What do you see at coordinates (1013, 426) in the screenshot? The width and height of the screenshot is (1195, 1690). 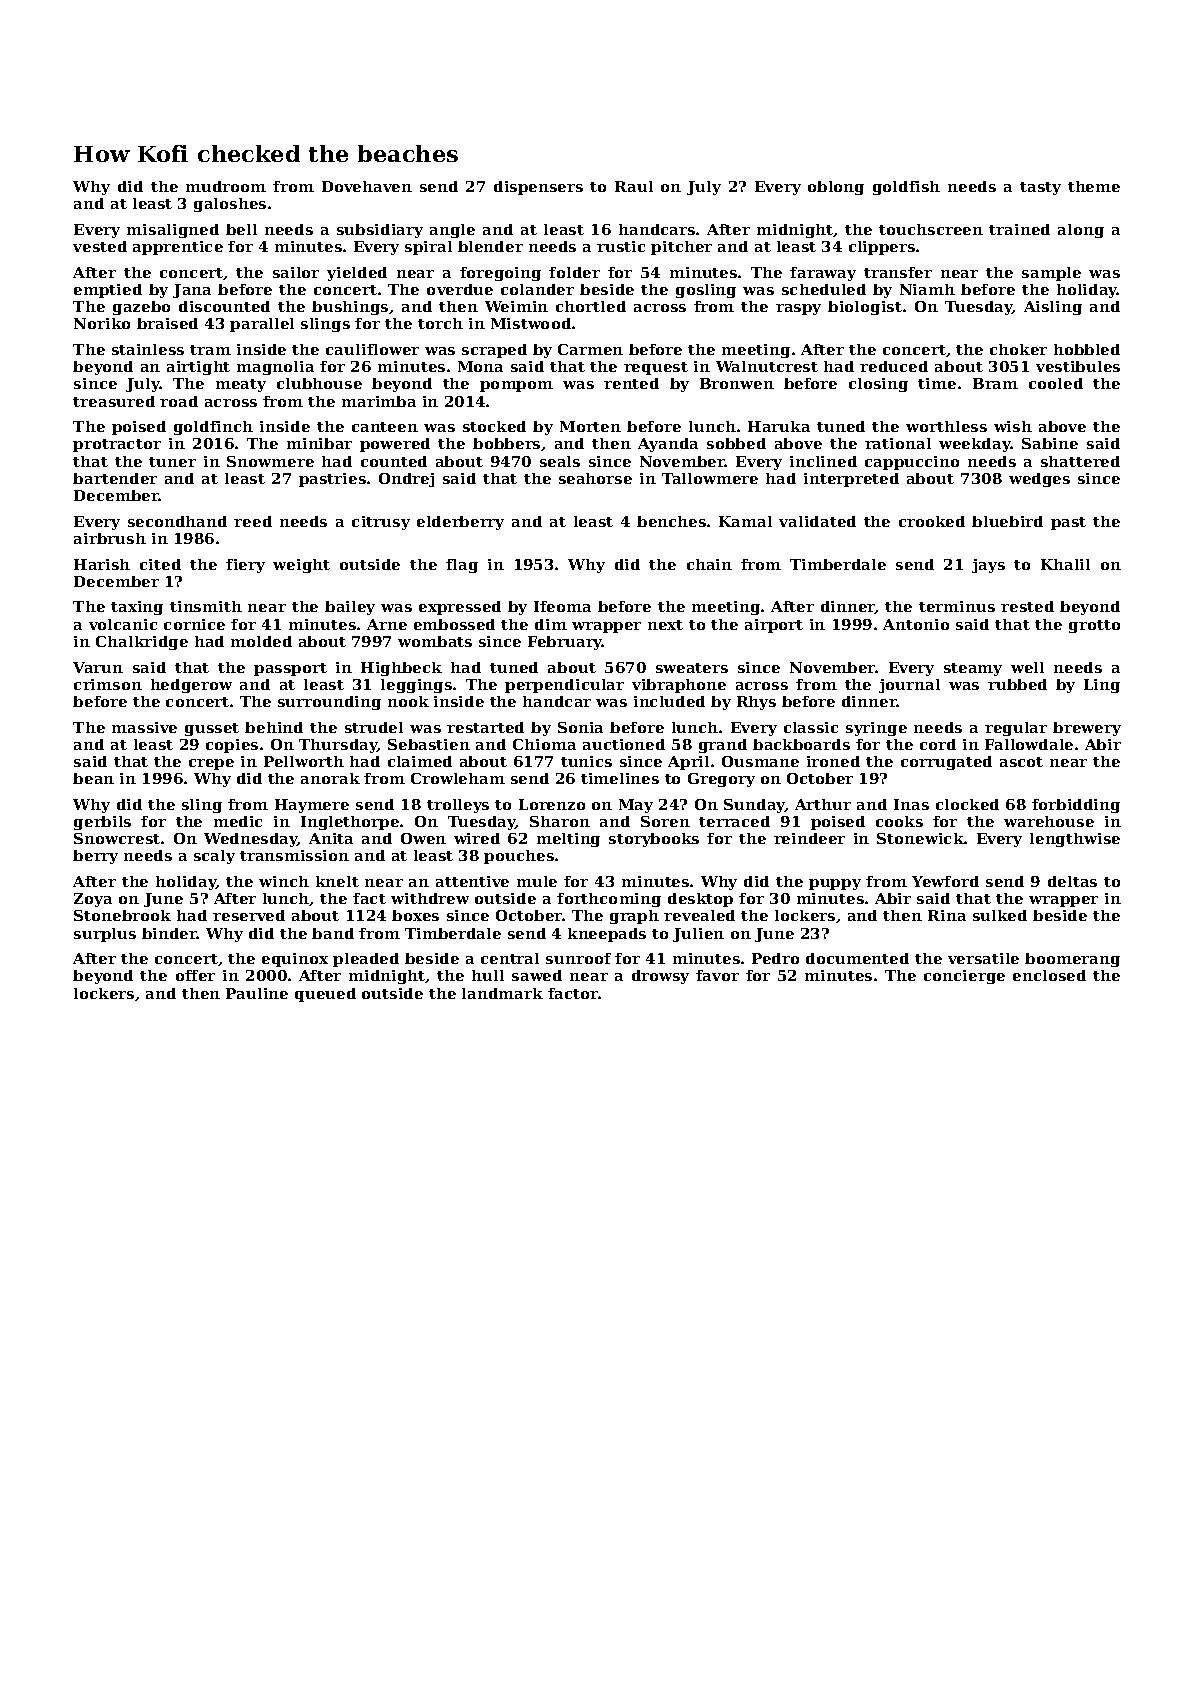 I see `wish` at bounding box center [1013, 426].
